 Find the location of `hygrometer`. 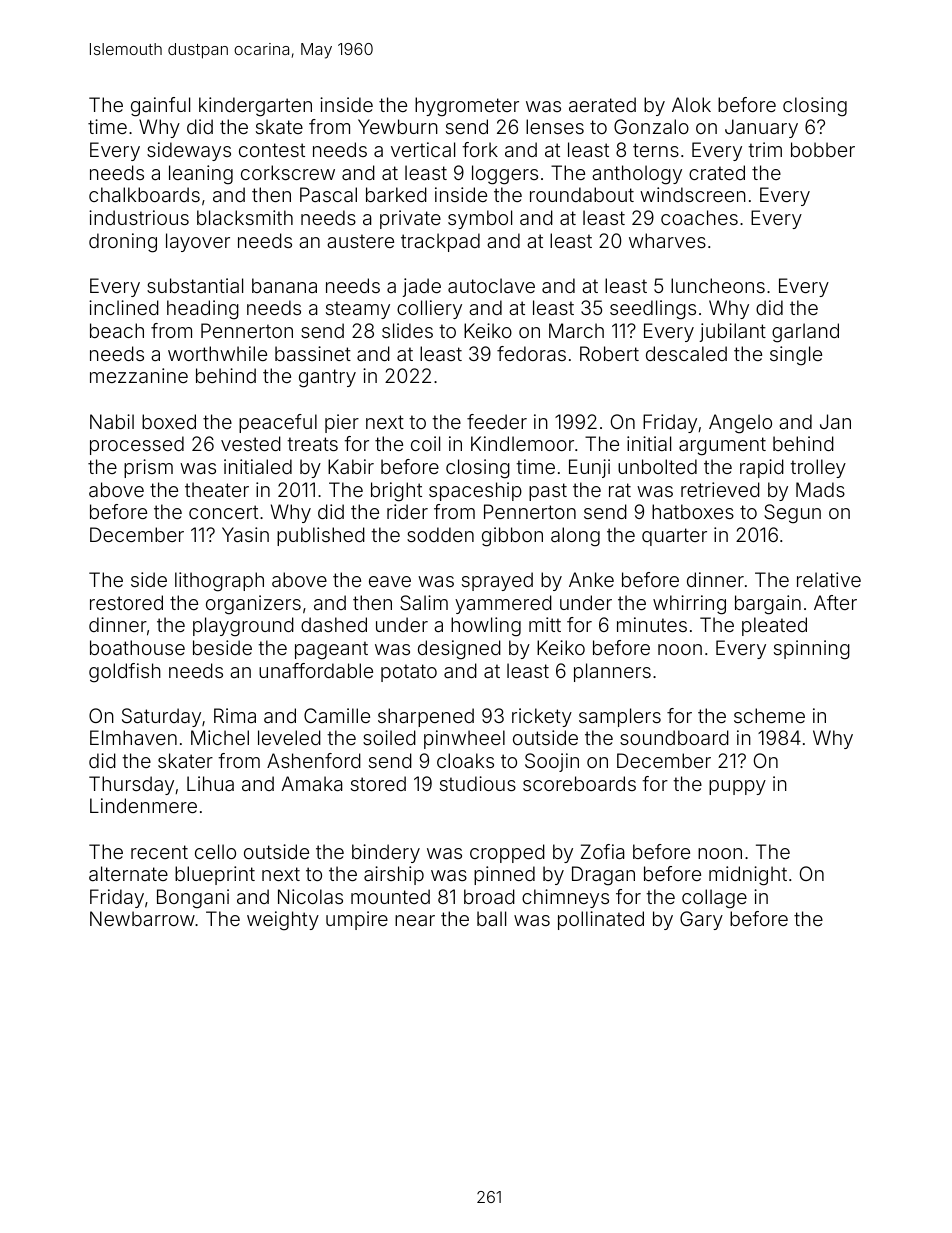

hygrometer is located at coordinates (467, 107).
